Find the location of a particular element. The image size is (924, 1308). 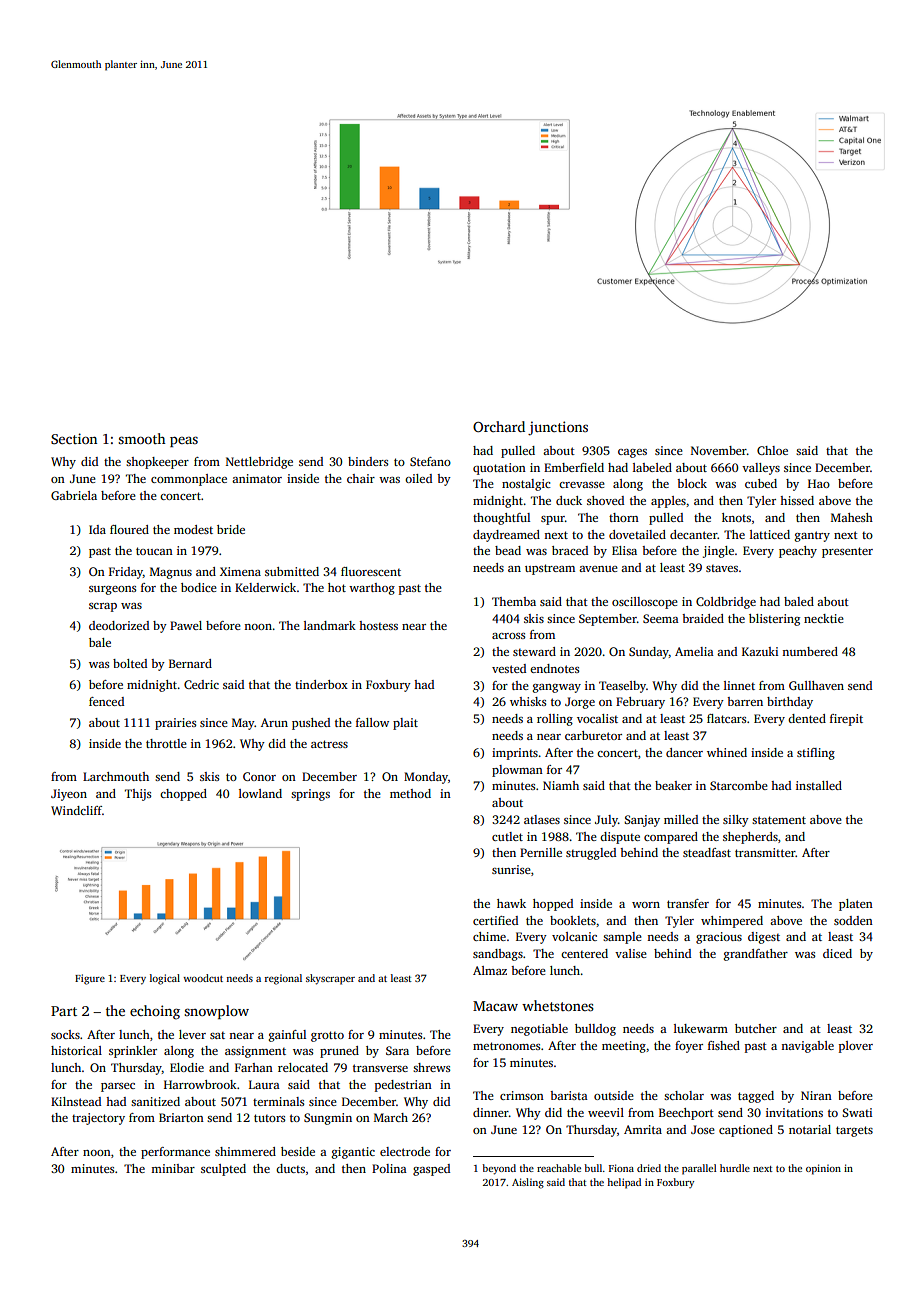

whined is located at coordinates (727, 752).
